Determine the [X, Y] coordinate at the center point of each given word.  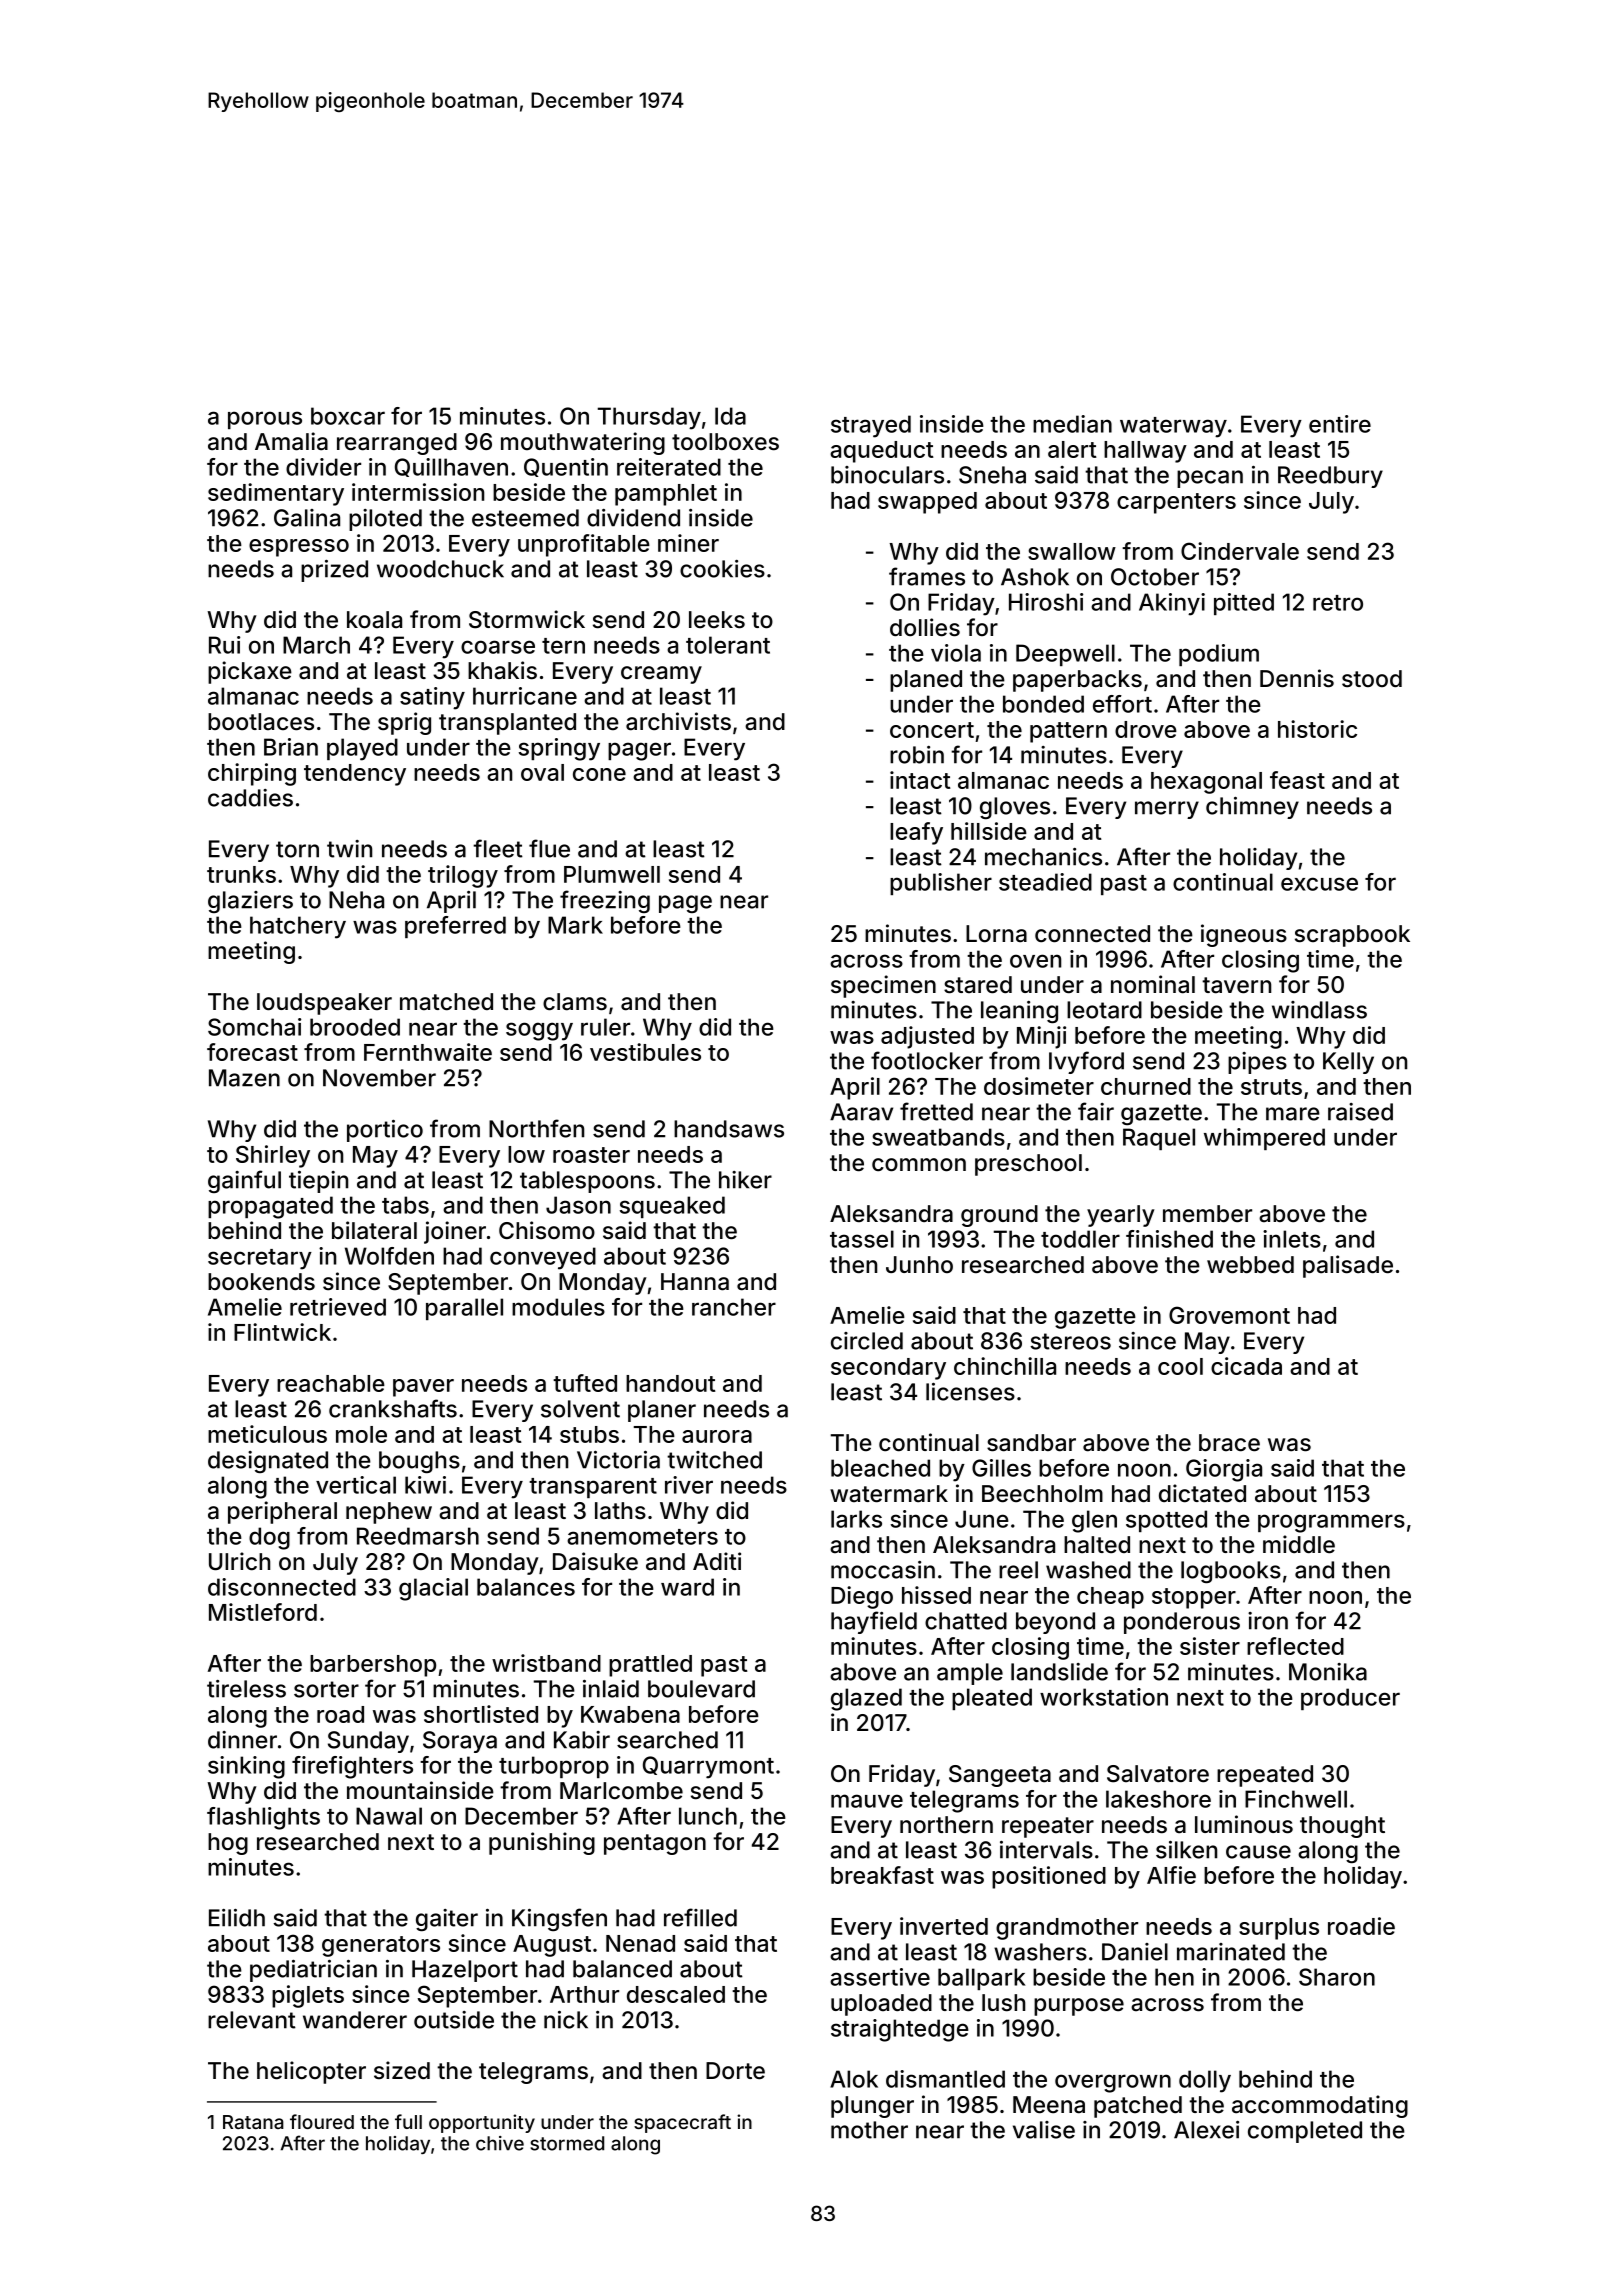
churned [1146, 1086]
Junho [919, 1264]
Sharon [1337, 1977]
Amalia [291, 441]
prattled [650, 1666]
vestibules [645, 1052]
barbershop [373, 1666]
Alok [854, 2079]
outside [454, 2020]
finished [1169, 1239]
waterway [1173, 427]
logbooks [1231, 1572]
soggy [539, 1031]
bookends [261, 1282]
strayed [871, 426]
